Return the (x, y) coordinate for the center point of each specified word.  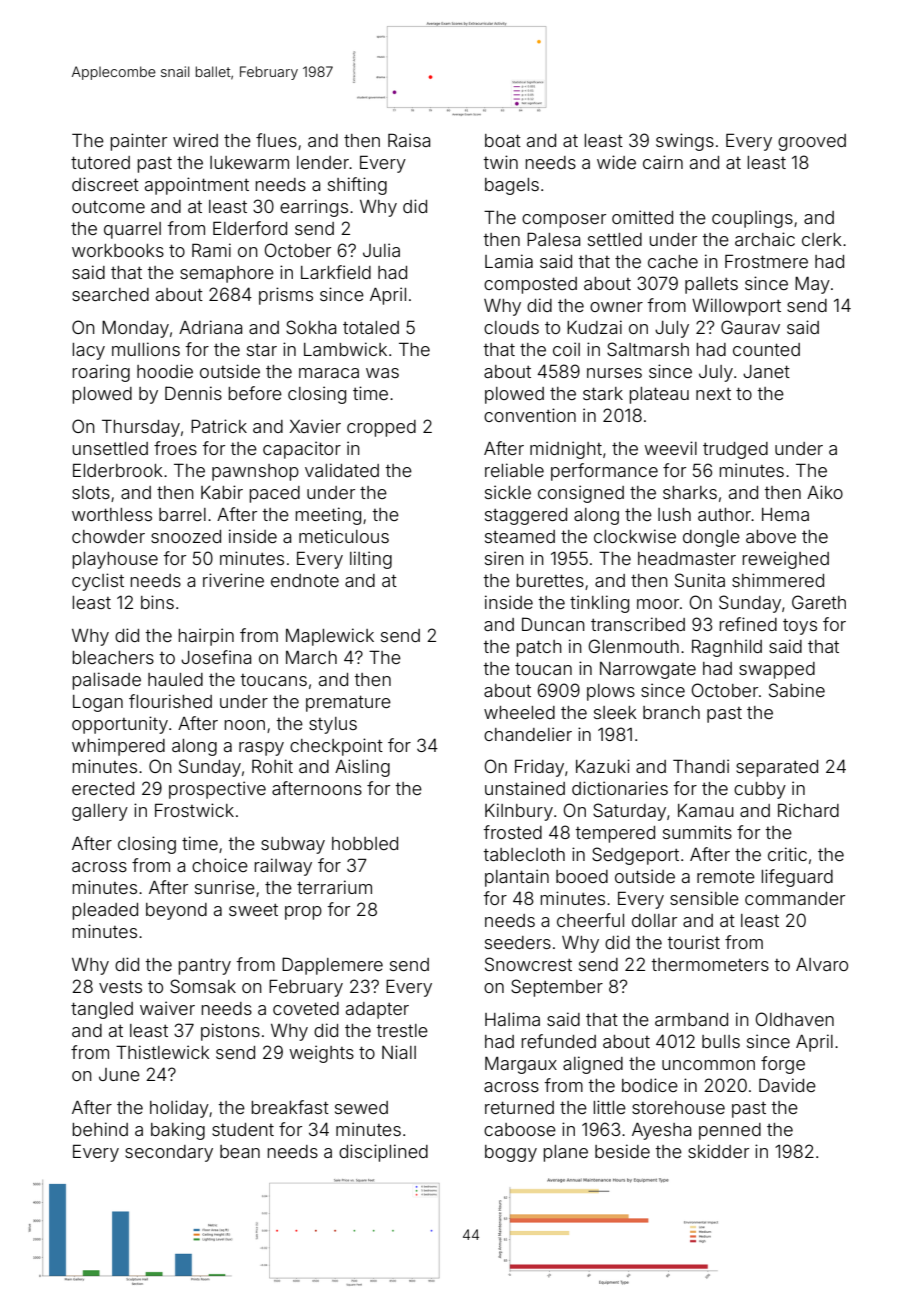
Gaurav (750, 327)
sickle (508, 492)
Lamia (509, 261)
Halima (512, 1019)
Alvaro (822, 964)
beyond (176, 911)
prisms (286, 296)
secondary (169, 1153)
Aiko (825, 492)
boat (503, 140)
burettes (550, 580)
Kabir (222, 492)
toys (800, 627)
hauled (175, 679)
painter (138, 142)
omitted (642, 217)
